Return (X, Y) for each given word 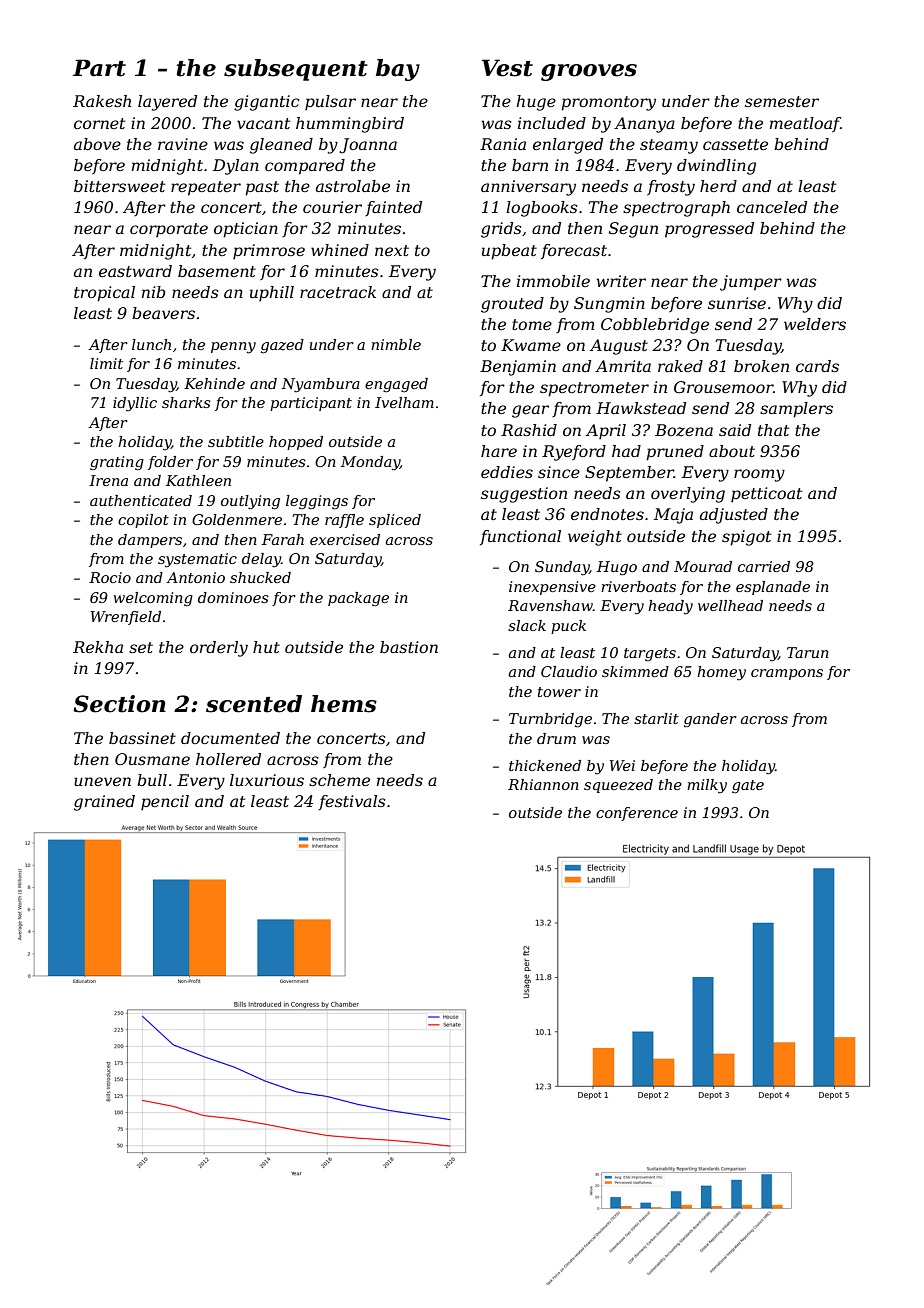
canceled (772, 207)
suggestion (524, 495)
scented (254, 704)
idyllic (135, 404)
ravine (183, 144)
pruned (675, 453)
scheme (339, 780)
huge (536, 103)
